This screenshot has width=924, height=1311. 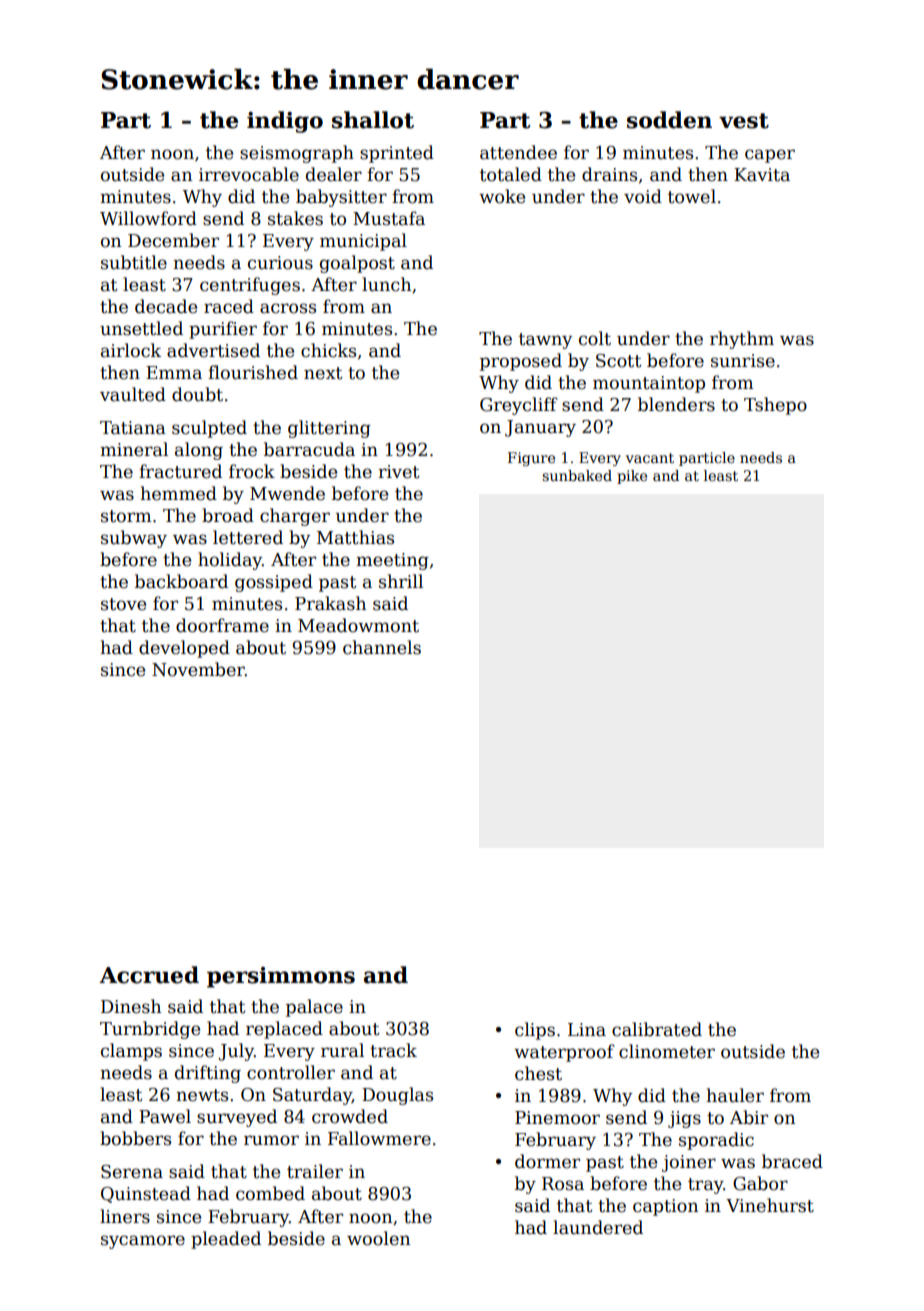 I want to click on Willowford, so click(x=148, y=218).
